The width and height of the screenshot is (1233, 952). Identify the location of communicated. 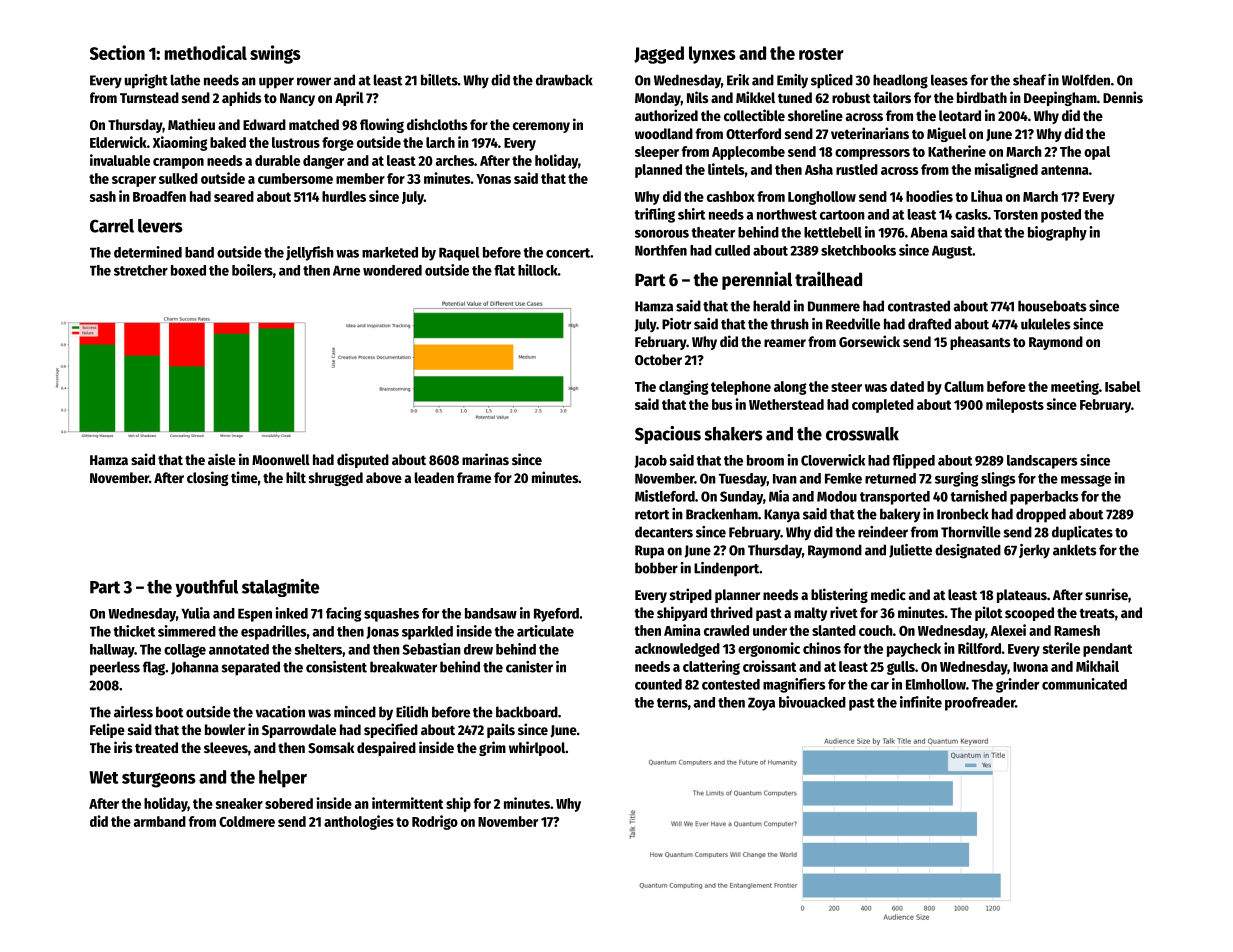
(1084, 684).
